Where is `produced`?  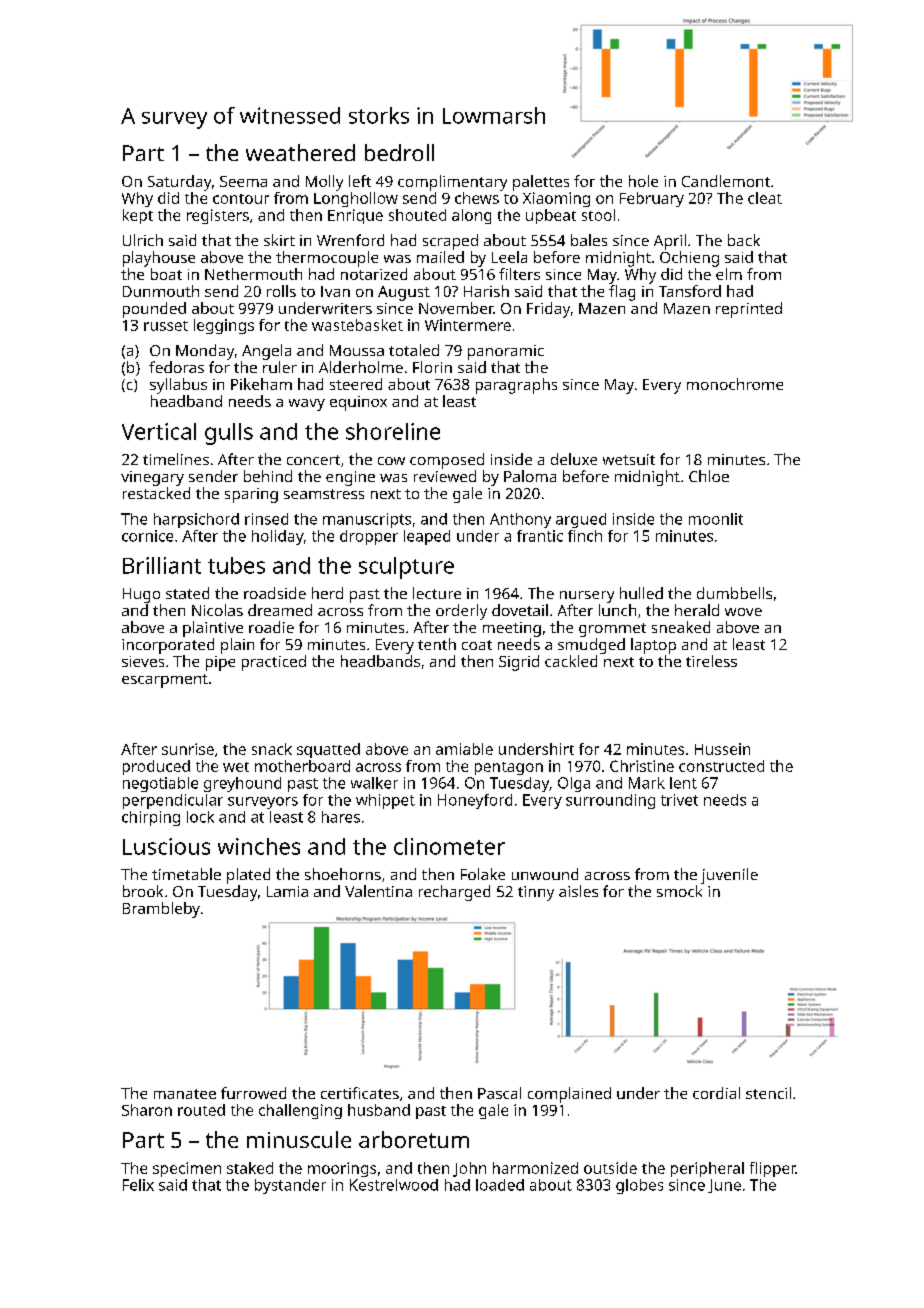 produced is located at coordinates (156, 767).
